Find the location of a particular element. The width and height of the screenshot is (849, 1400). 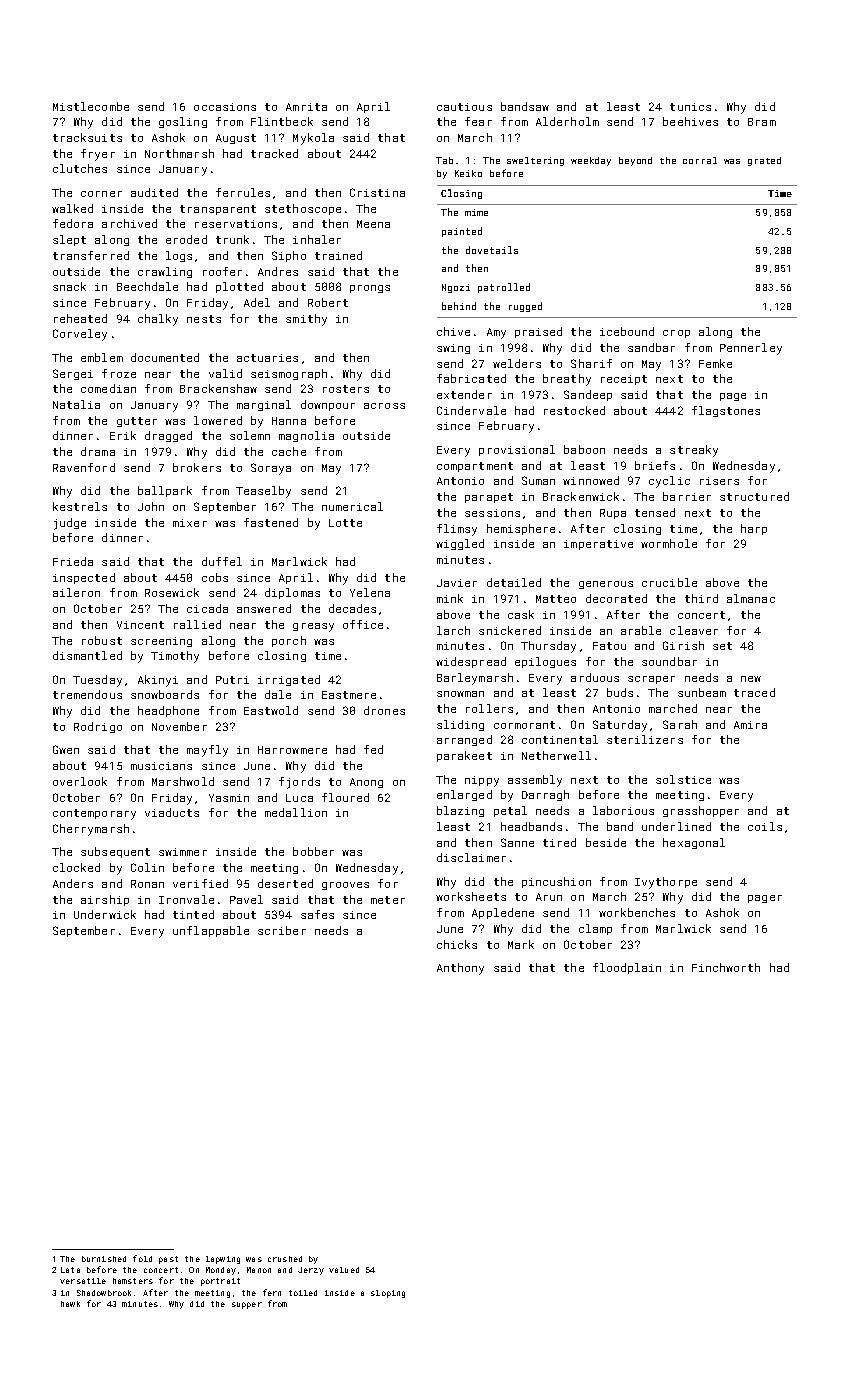

Finchworth is located at coordinates (726, 967).
